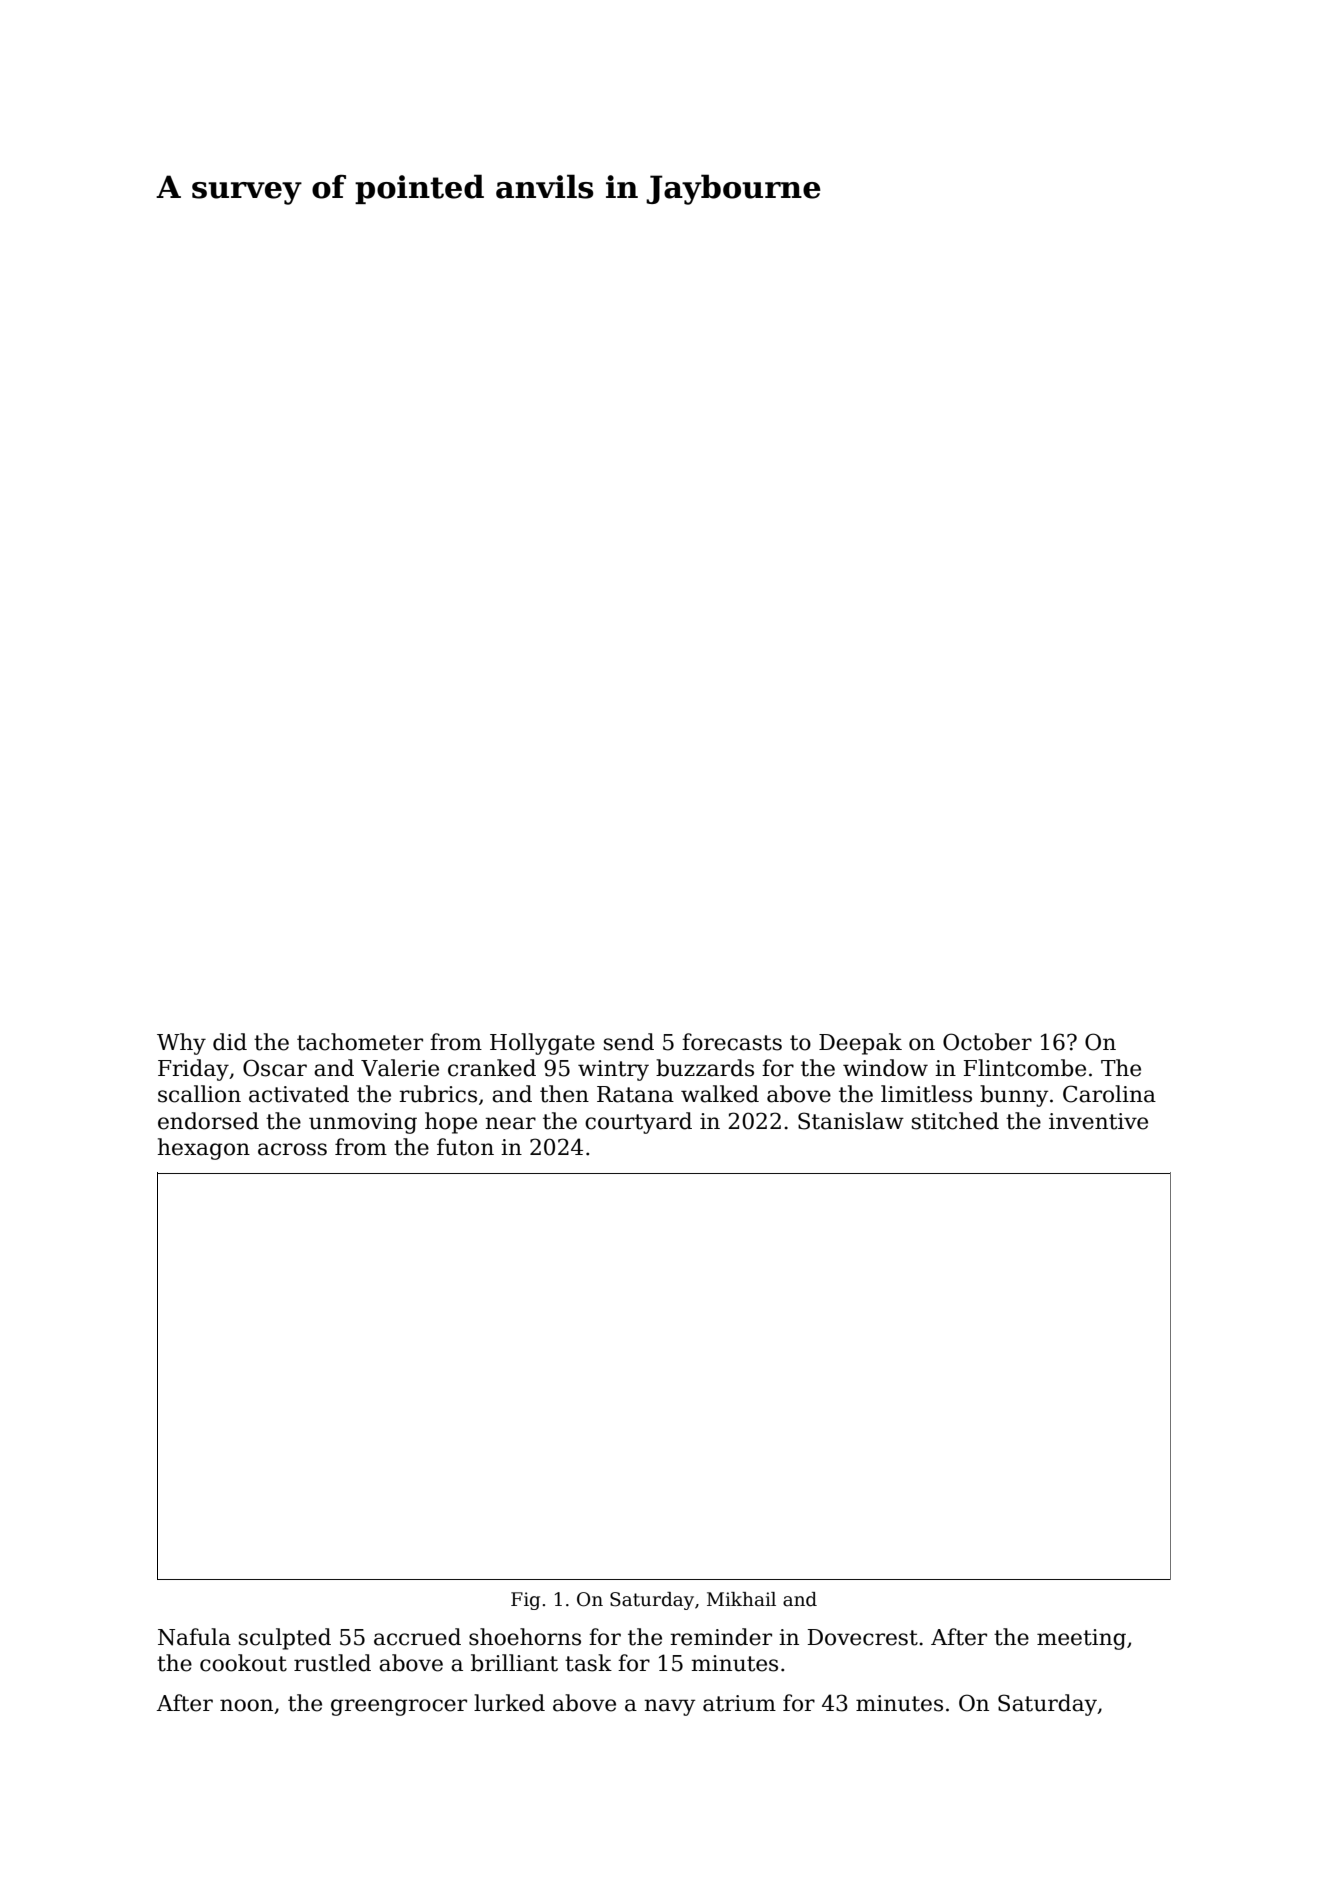 This screenshot has width=1328, height=1878. What do you see at coordinates (525, 1601) in the screenshot?
I see `Fig` at bounding box center [525, 1601].
